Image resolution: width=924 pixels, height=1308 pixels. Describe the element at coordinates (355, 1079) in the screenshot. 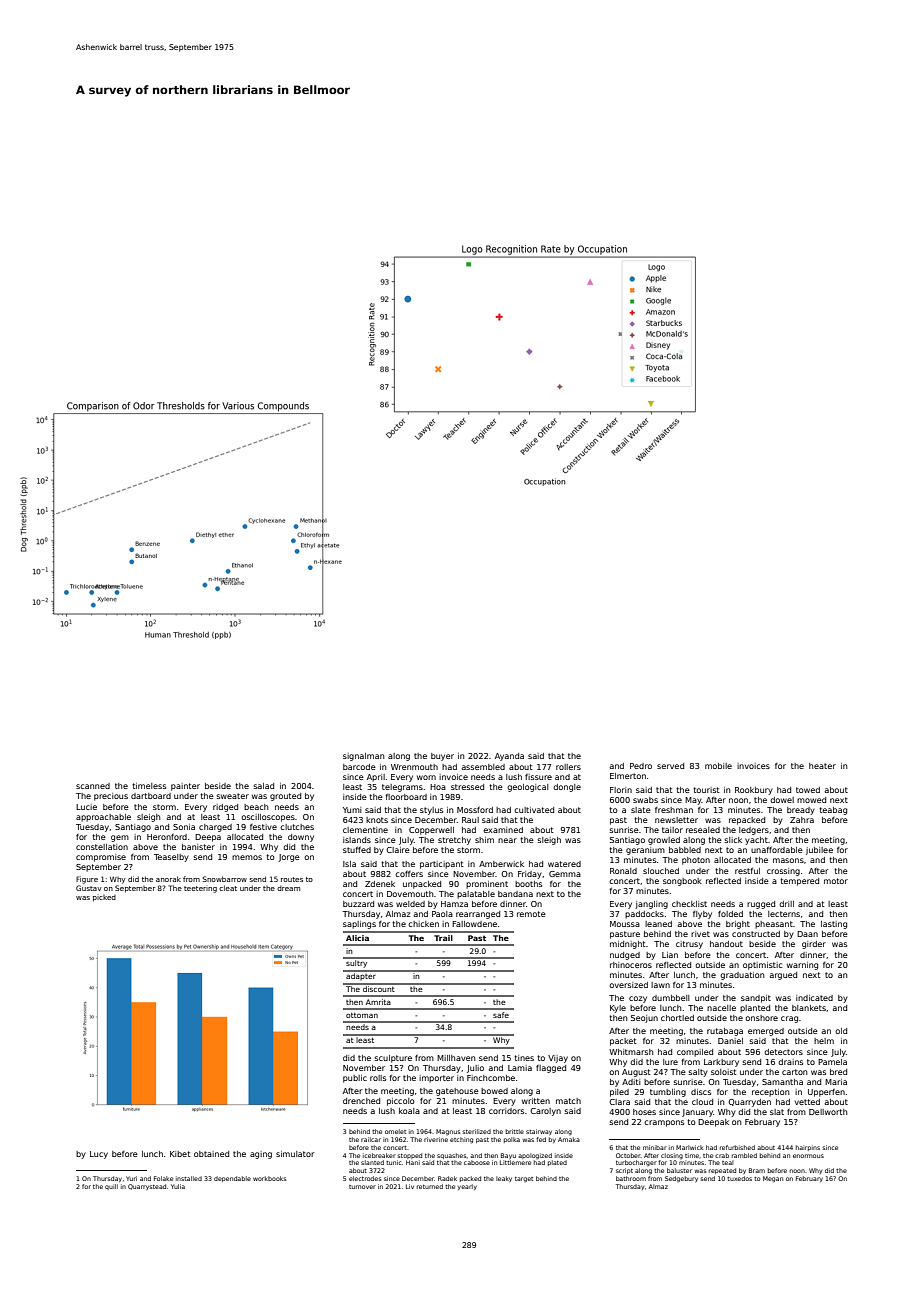

I see `public` at that location.
